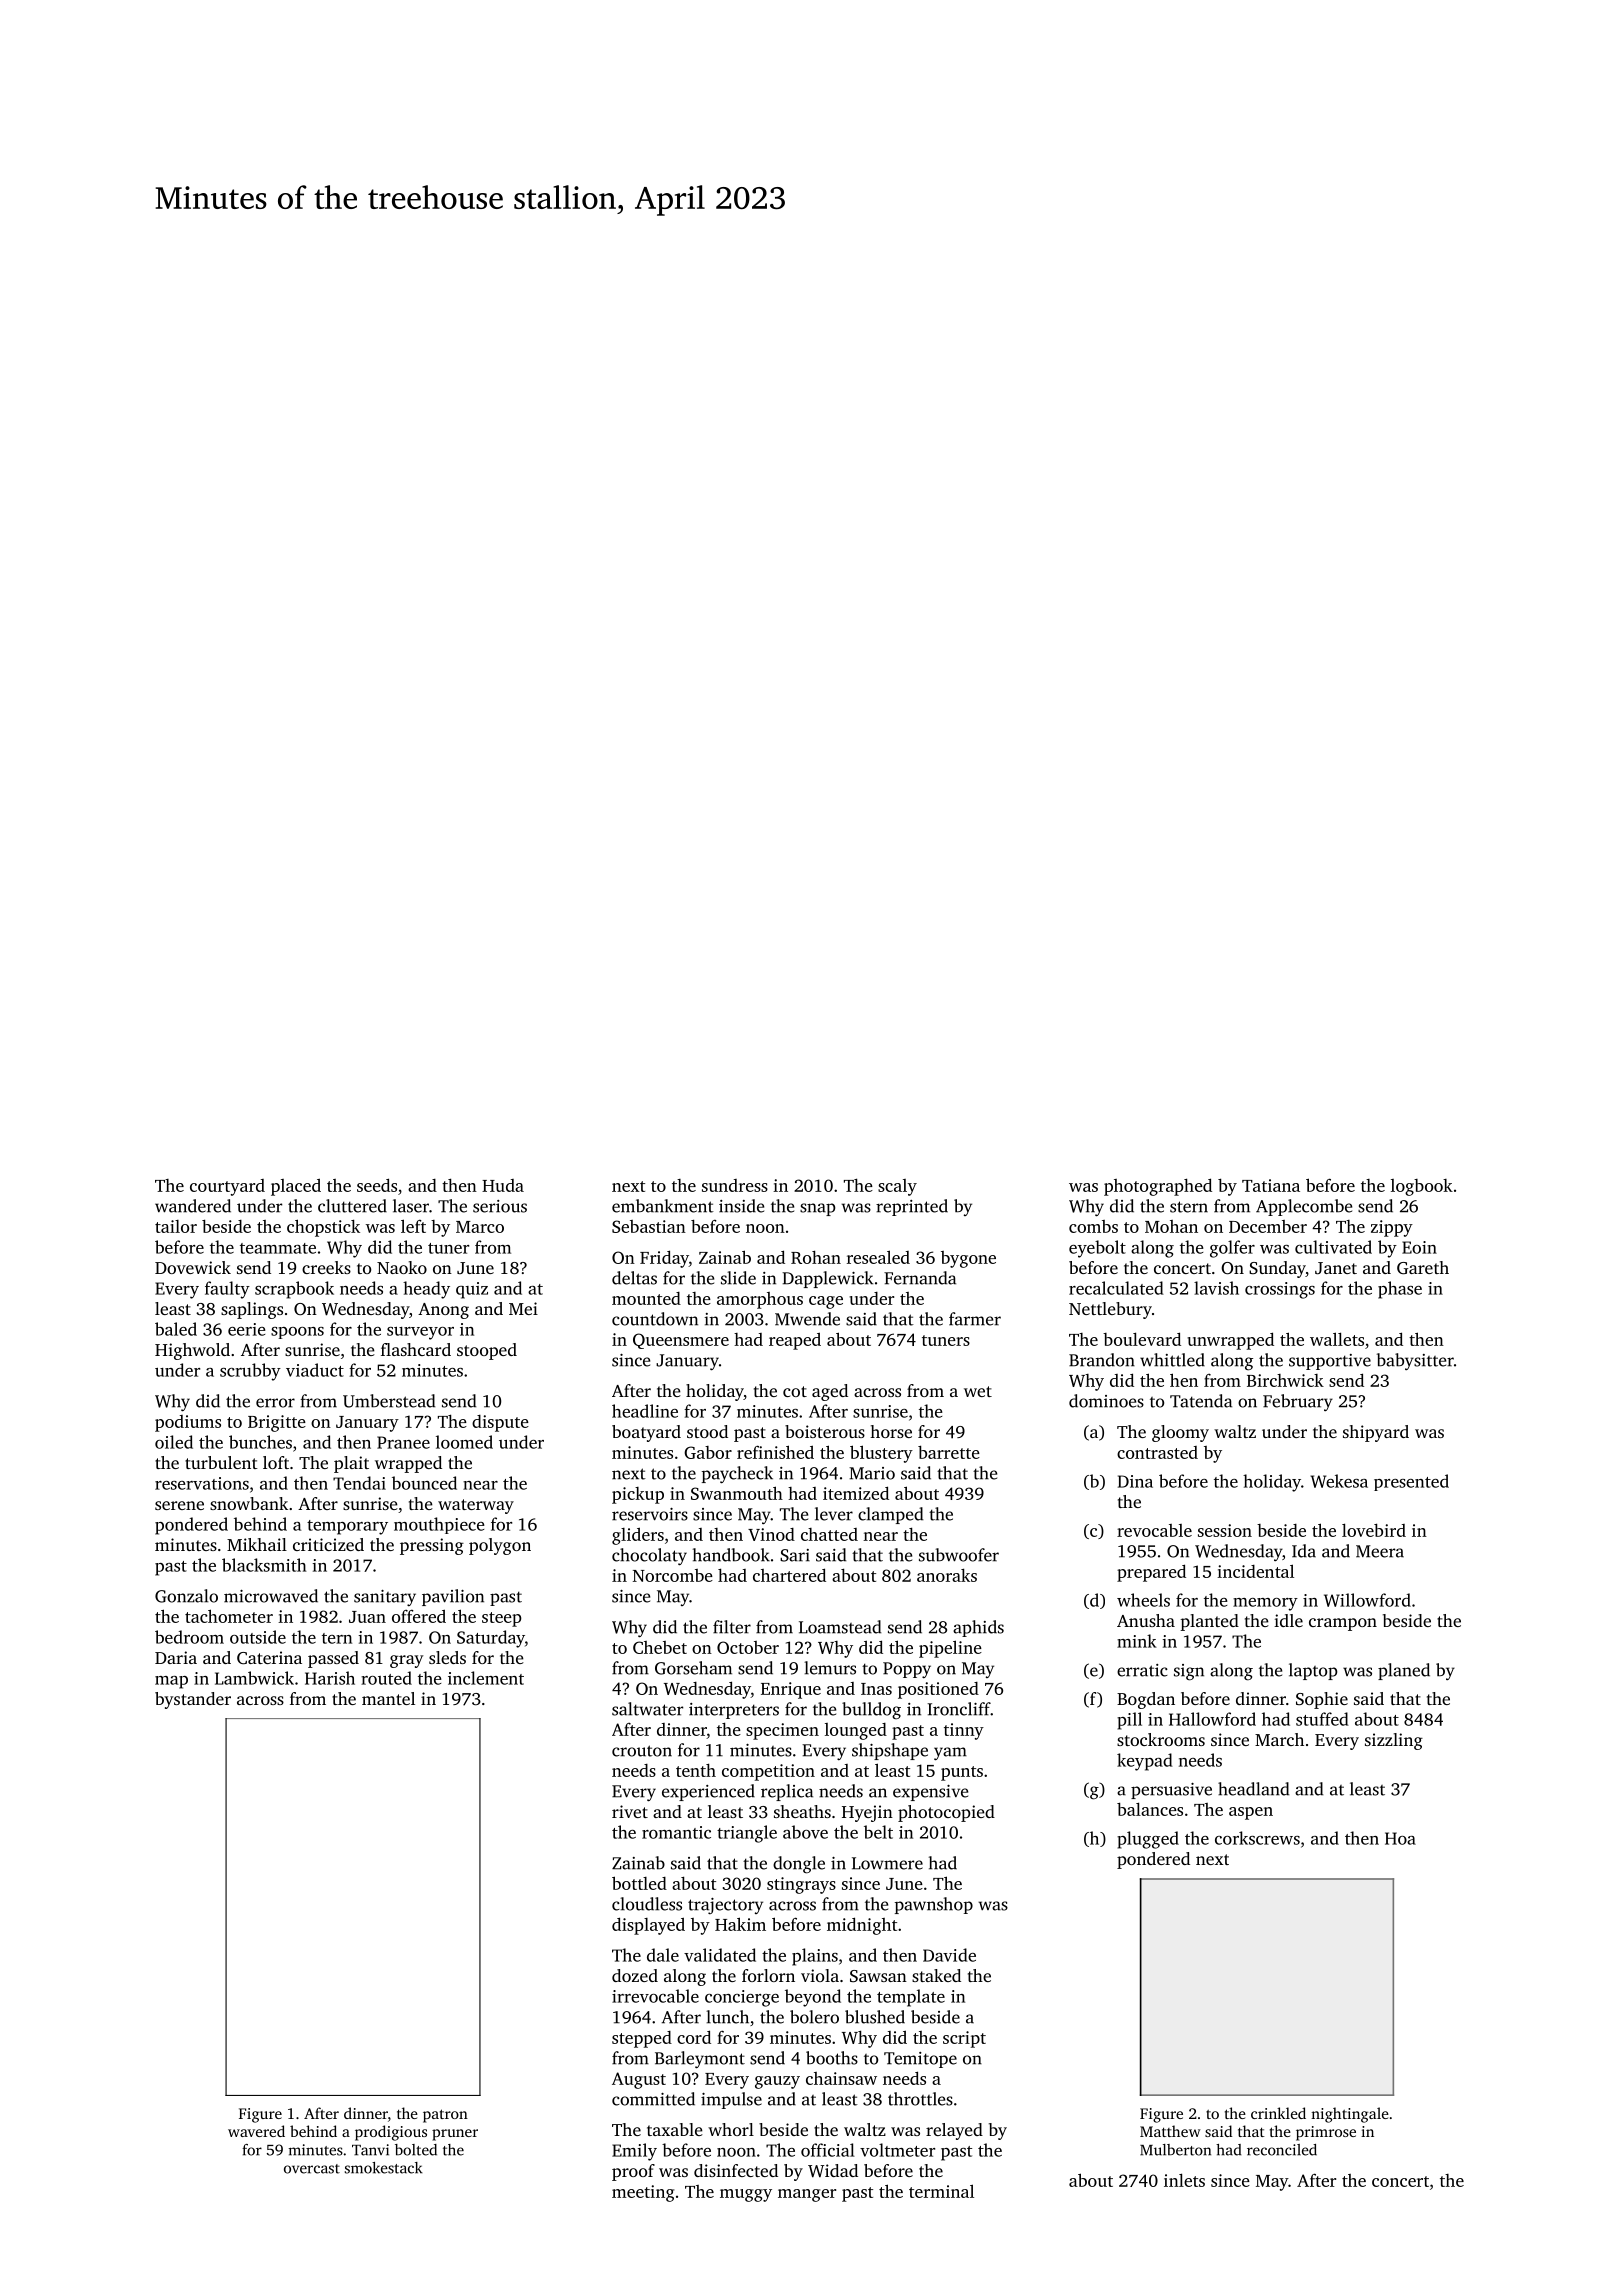 The image size is (1620, 2292). Describe the element at coordinates (727, 2017) in the screenshot. I see `lunch` at that location.
